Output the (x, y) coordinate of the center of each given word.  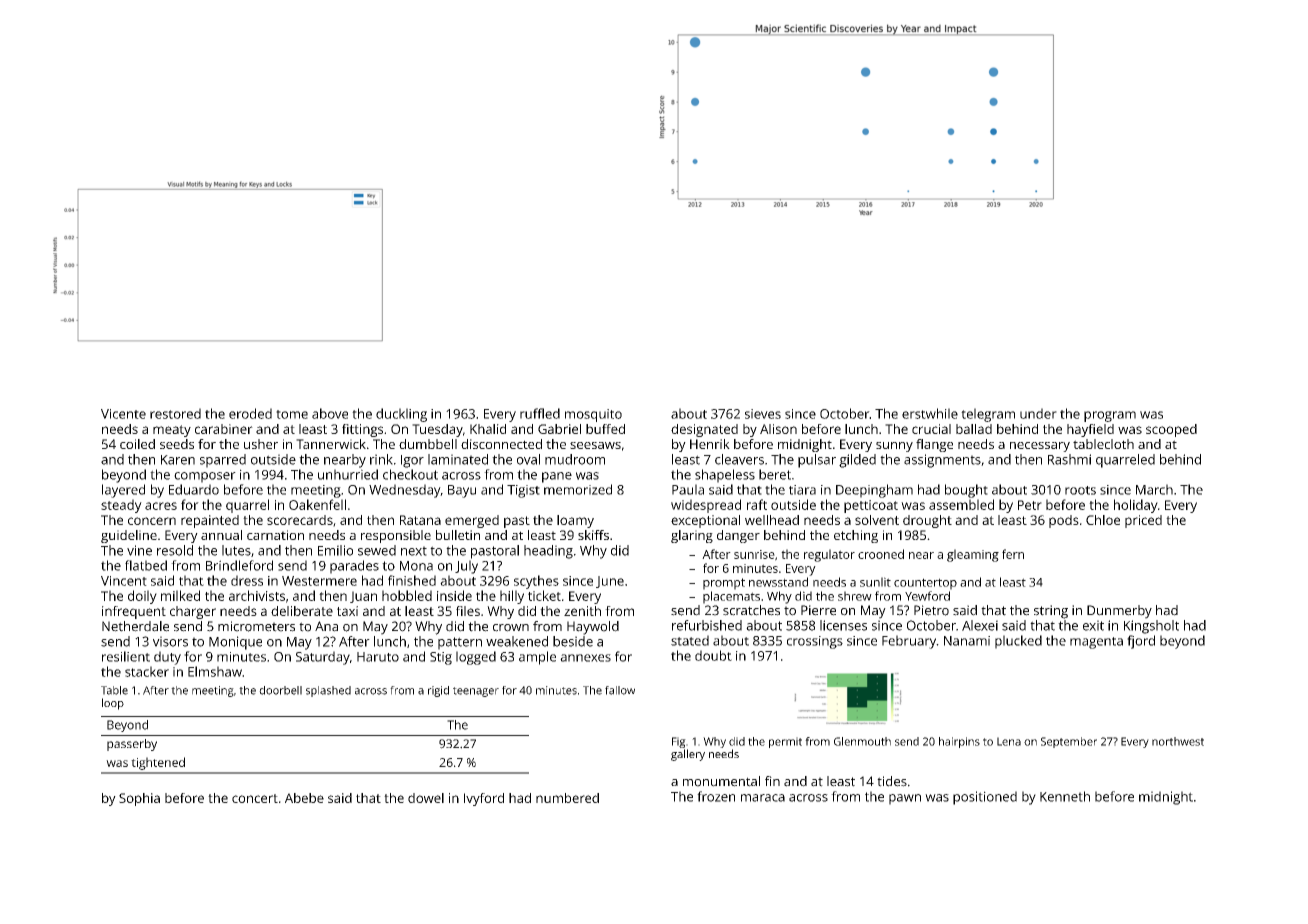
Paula (688, 489)
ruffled (540, 413)
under (1038, 413)
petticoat (871, 506)
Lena (1009, 741)
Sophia (139, 799)
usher (261, 444)
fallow (620, 690)
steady (121, 506)
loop (113, 704)
